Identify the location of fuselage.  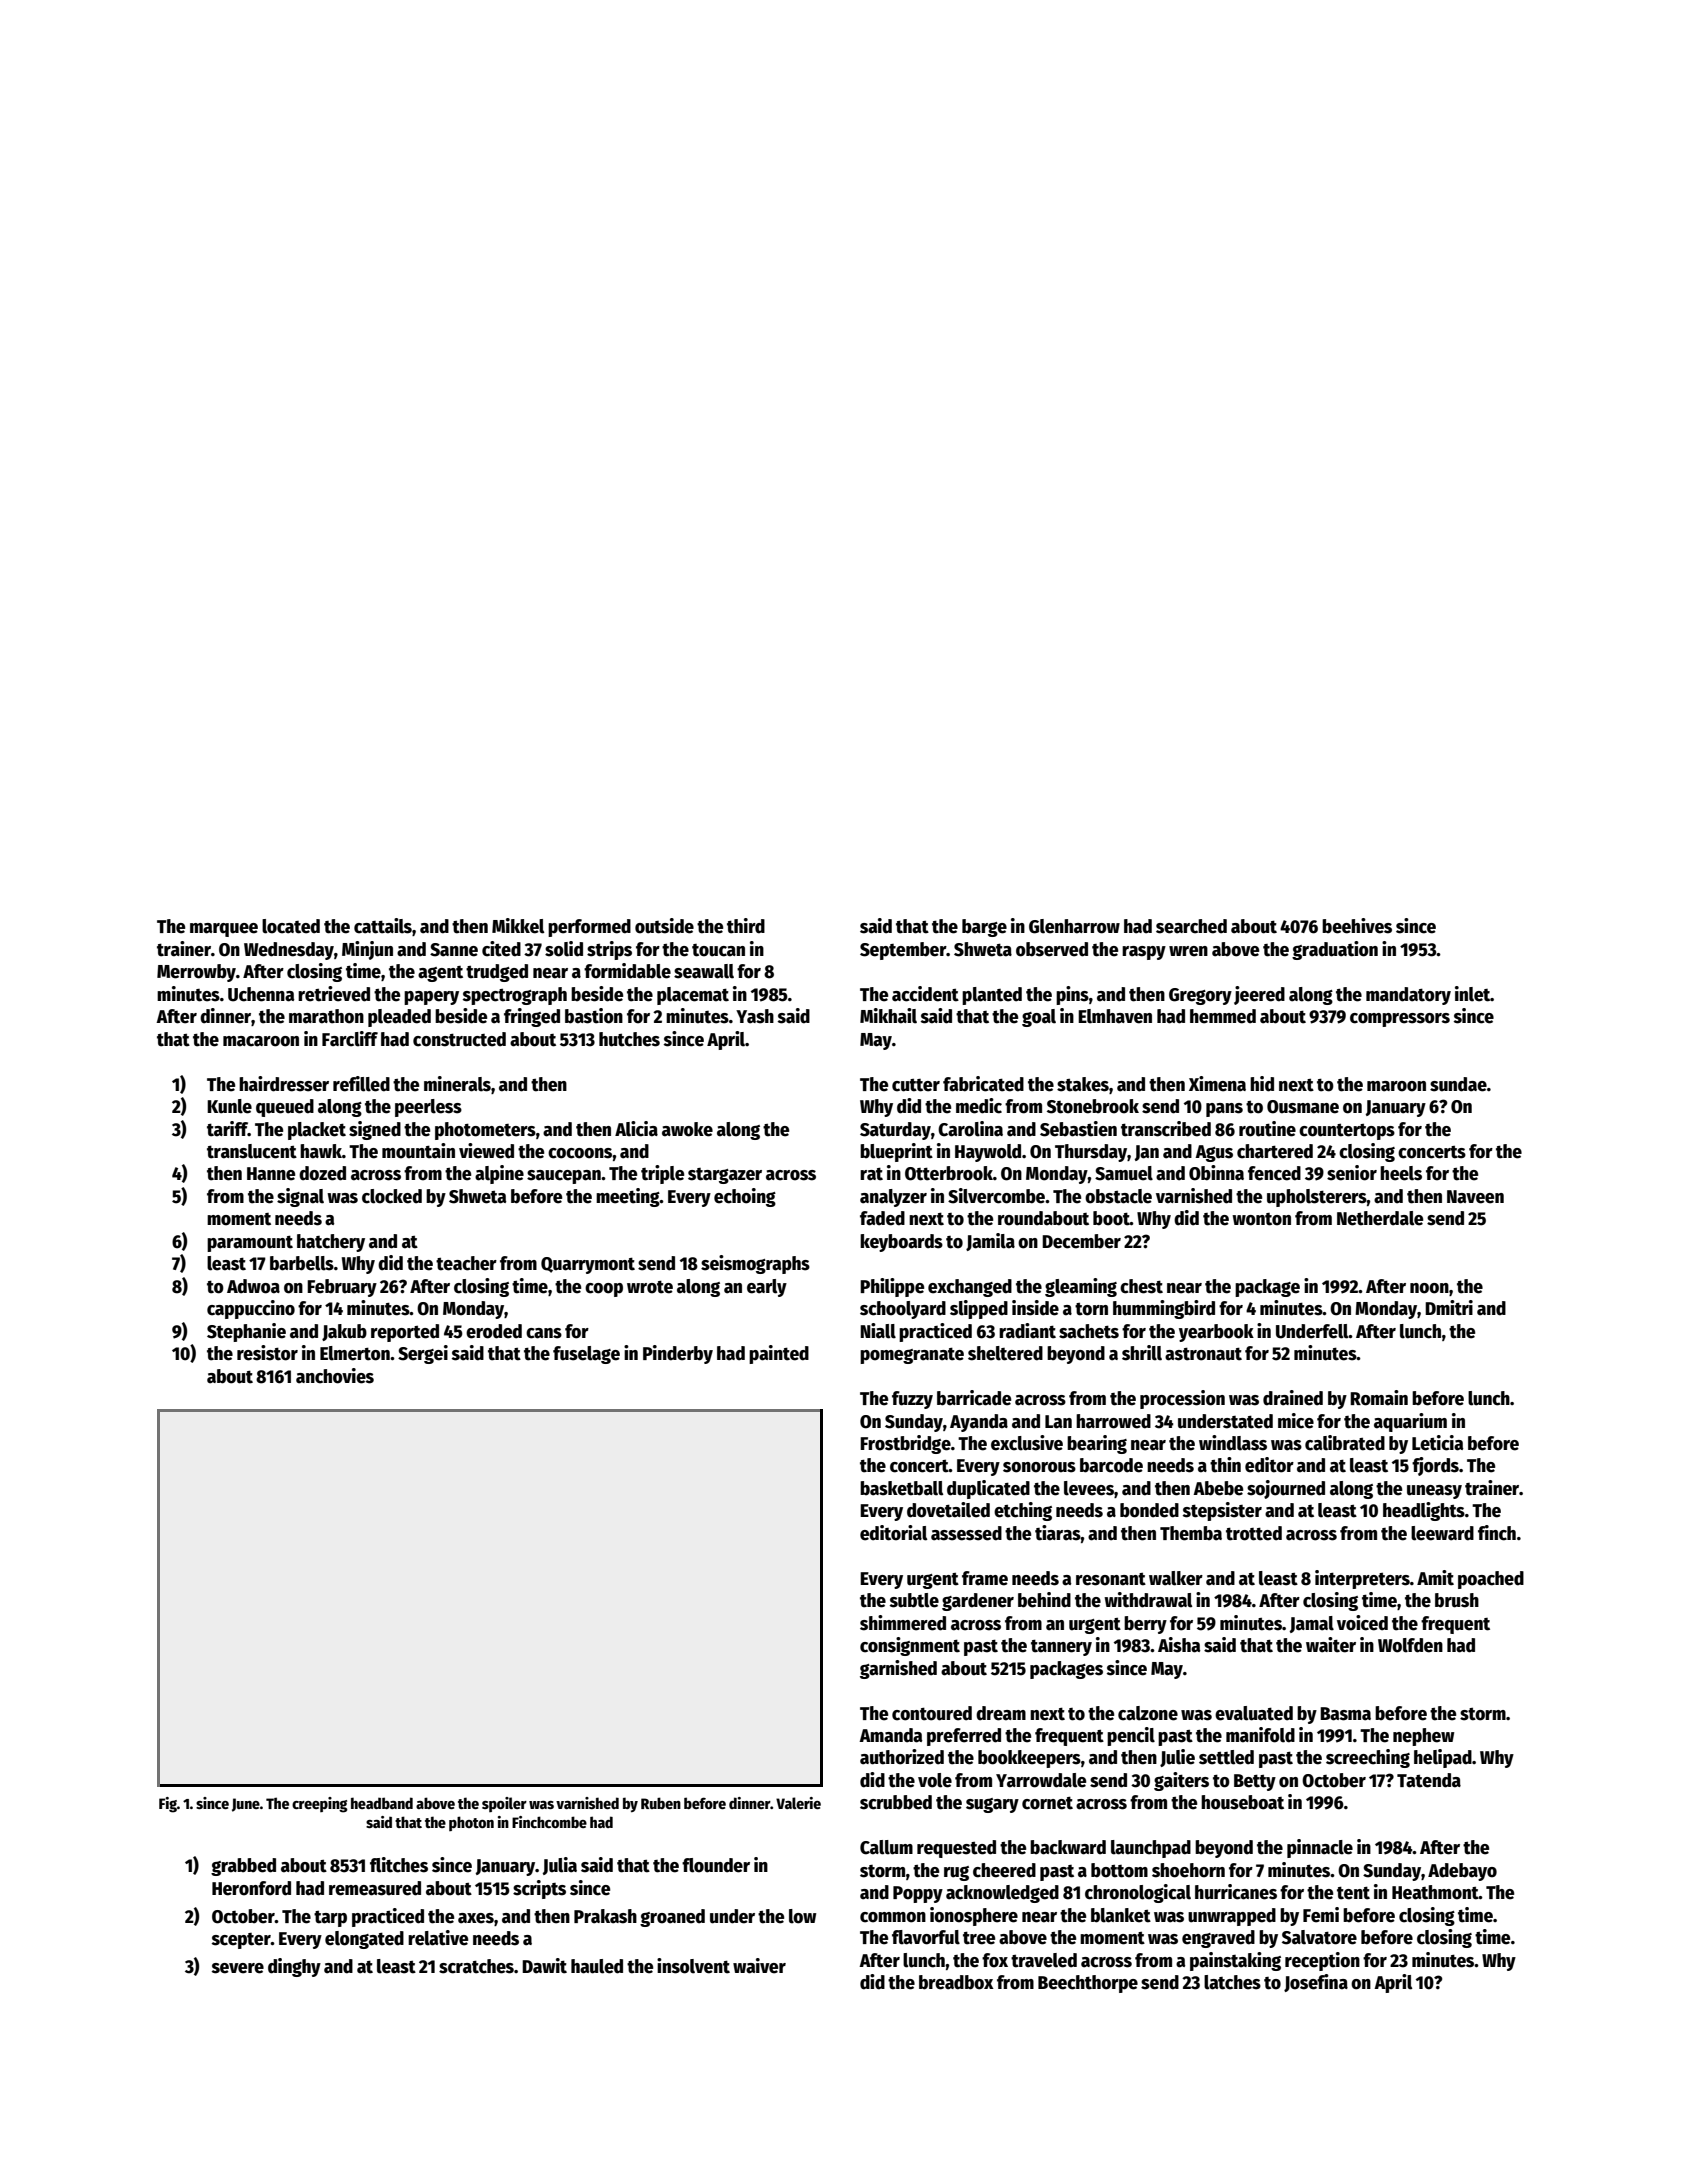
(586, 1355).
